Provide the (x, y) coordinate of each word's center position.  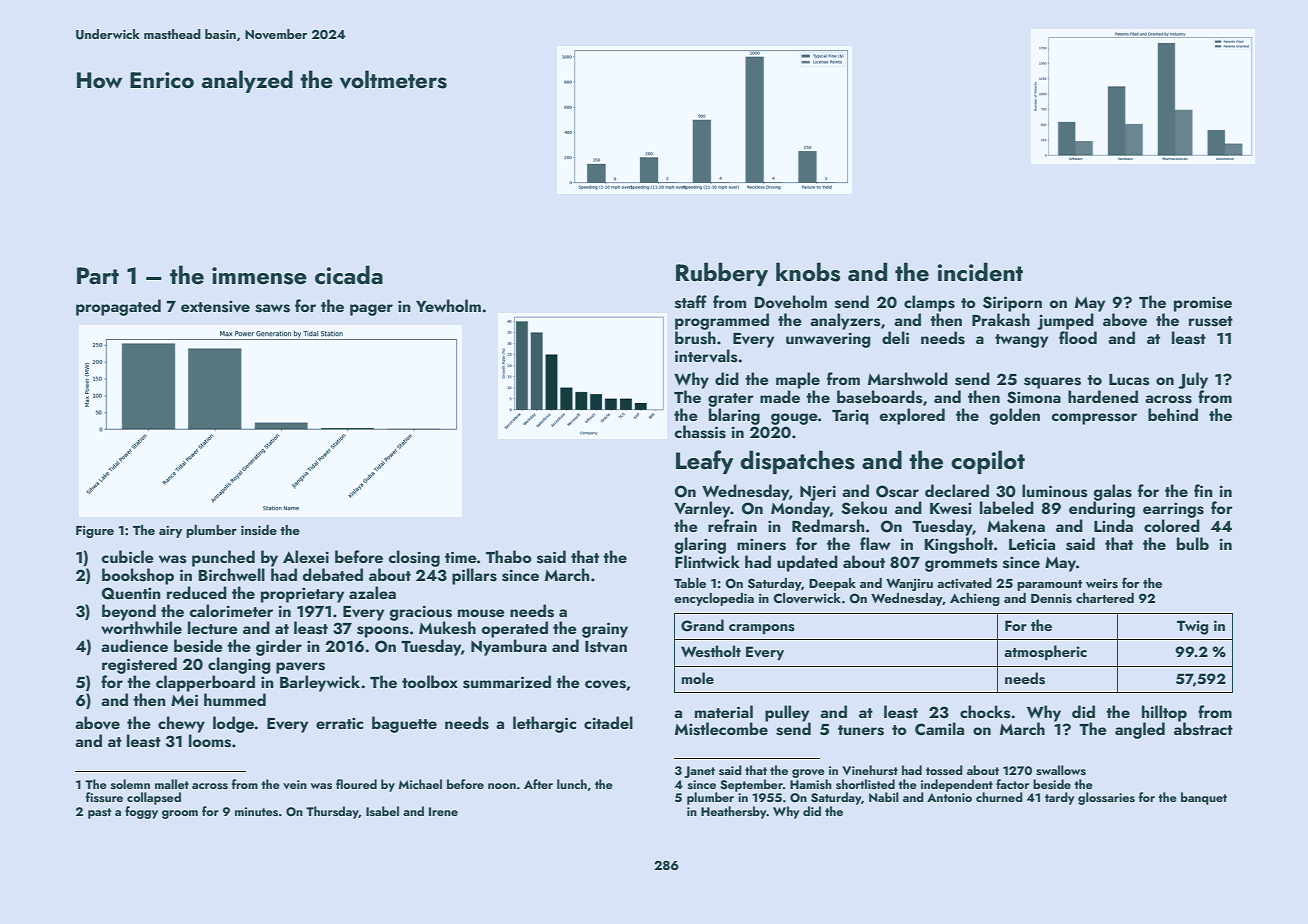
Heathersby (734, 812)
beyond (129, 612)
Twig (1192, 627)
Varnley (702, 509)
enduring (1102, 509)
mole (698, 678)
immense (259, 276)
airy (170, 532)
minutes (256, 811)
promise (1203, 304)
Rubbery (722, 274)
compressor (1094, 419)
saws (272, 308)
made (780, 396)
